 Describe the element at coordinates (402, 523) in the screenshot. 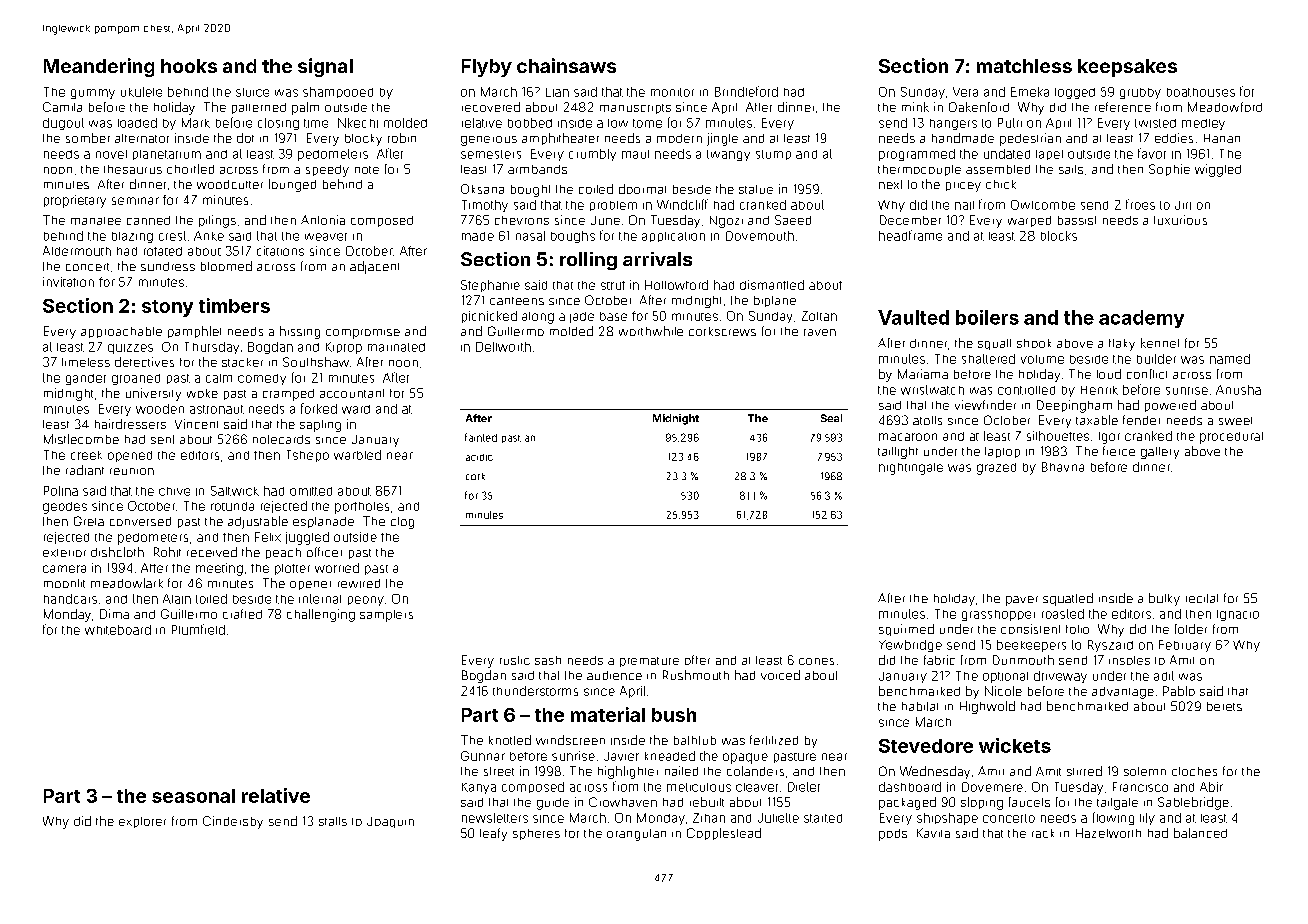

I see `clog` at that location.
